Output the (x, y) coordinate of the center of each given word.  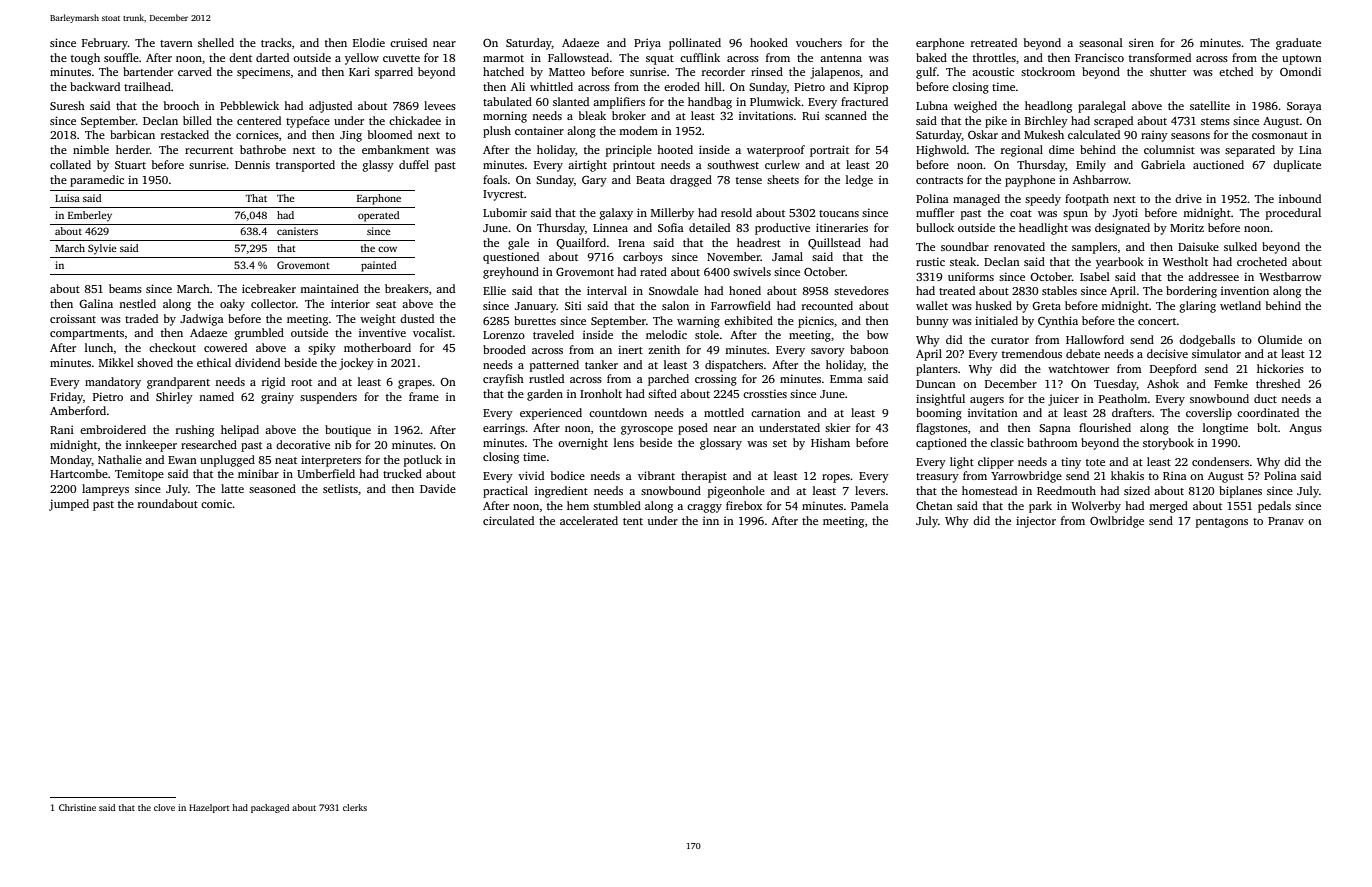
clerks (355, 807)
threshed (1278, 383)
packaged (270, 808)
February (105, 44)
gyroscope (647, 430)
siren (1141, 42)
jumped (69, 505)
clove (164, 807)
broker (629, 115)
